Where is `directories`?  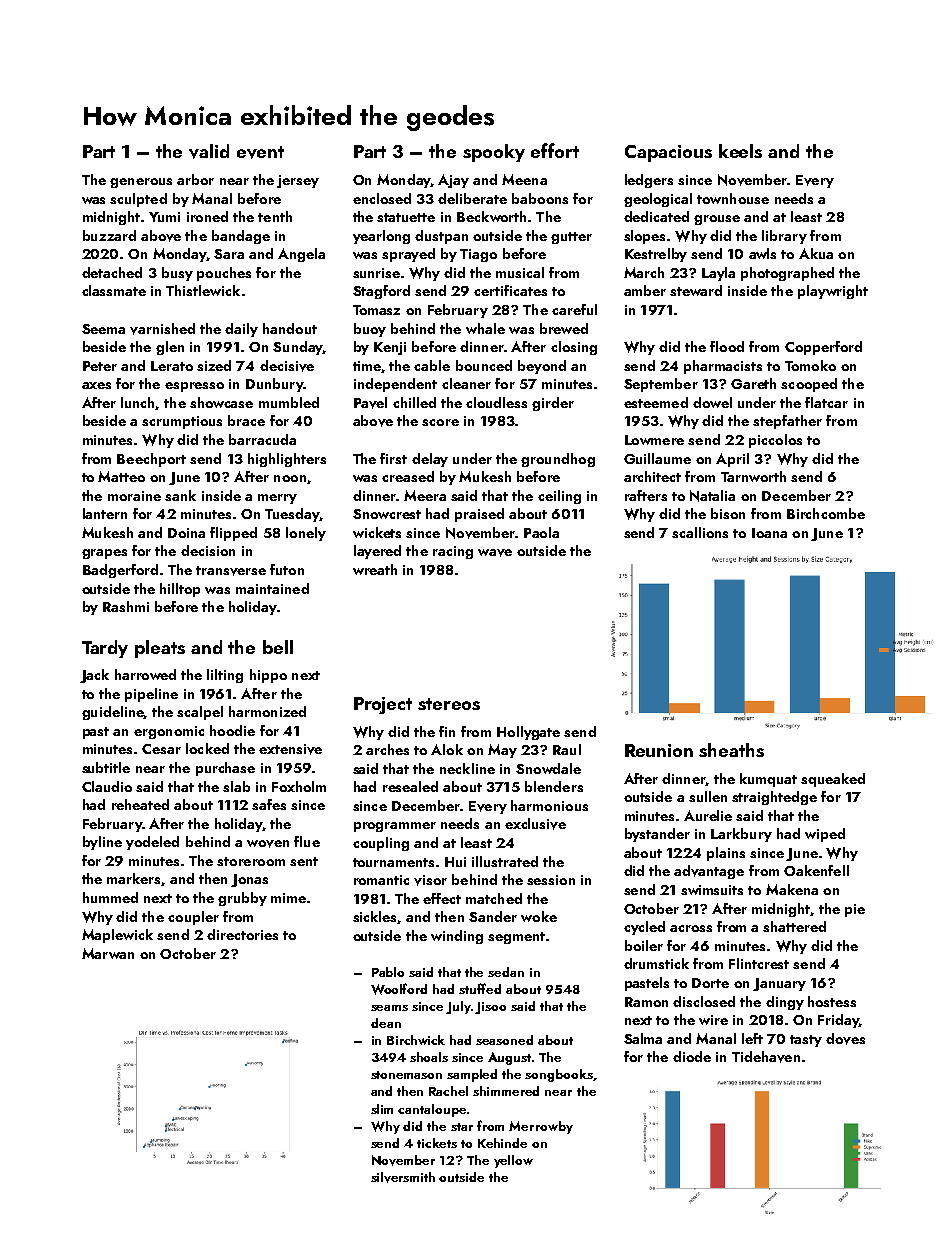
directories is located at coordinates (242, 934).
